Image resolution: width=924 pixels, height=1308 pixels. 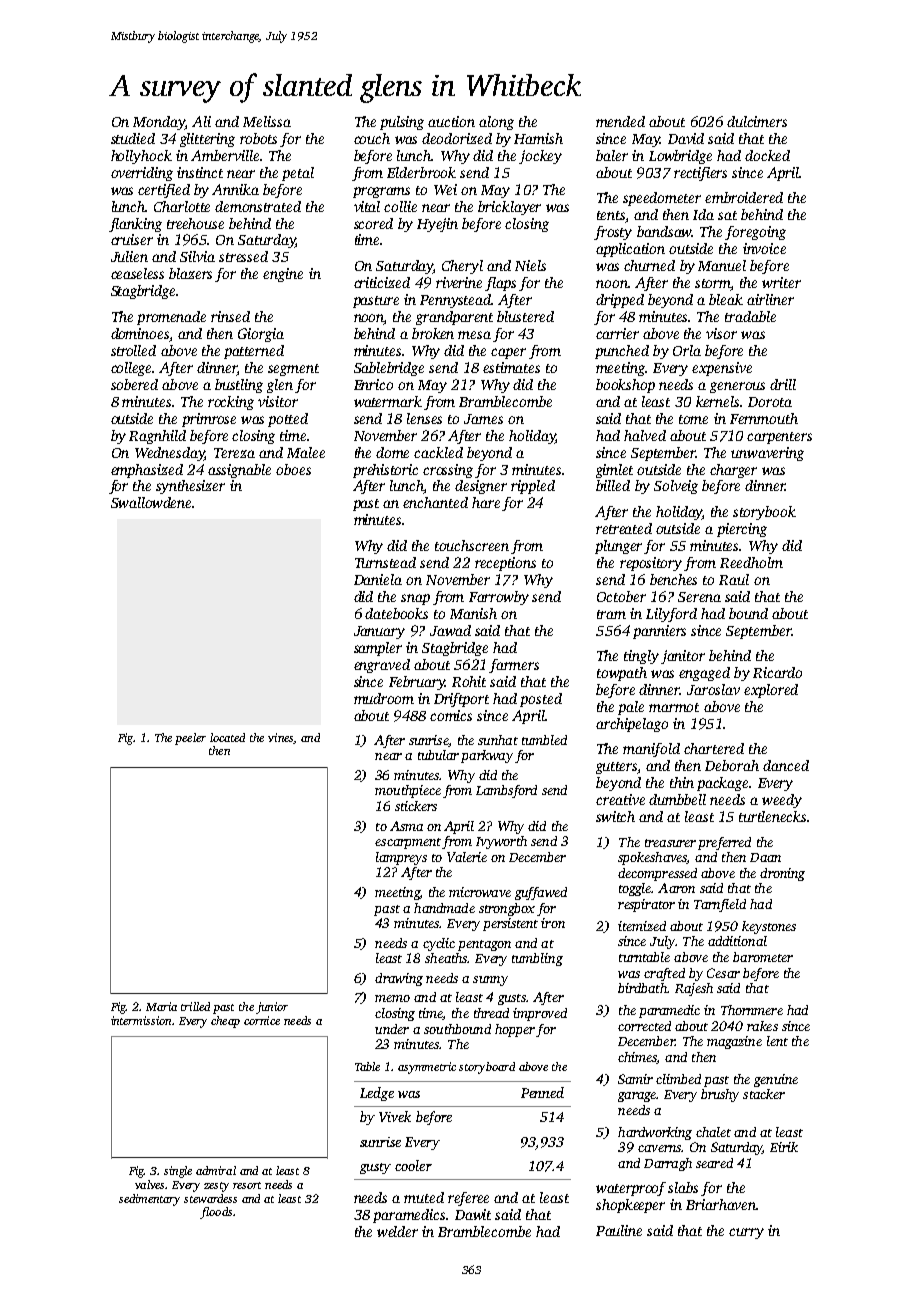 What do you see at coordinates (433, 333) in the screenshot?
I see `broken` at bounding box center [433, 333].
